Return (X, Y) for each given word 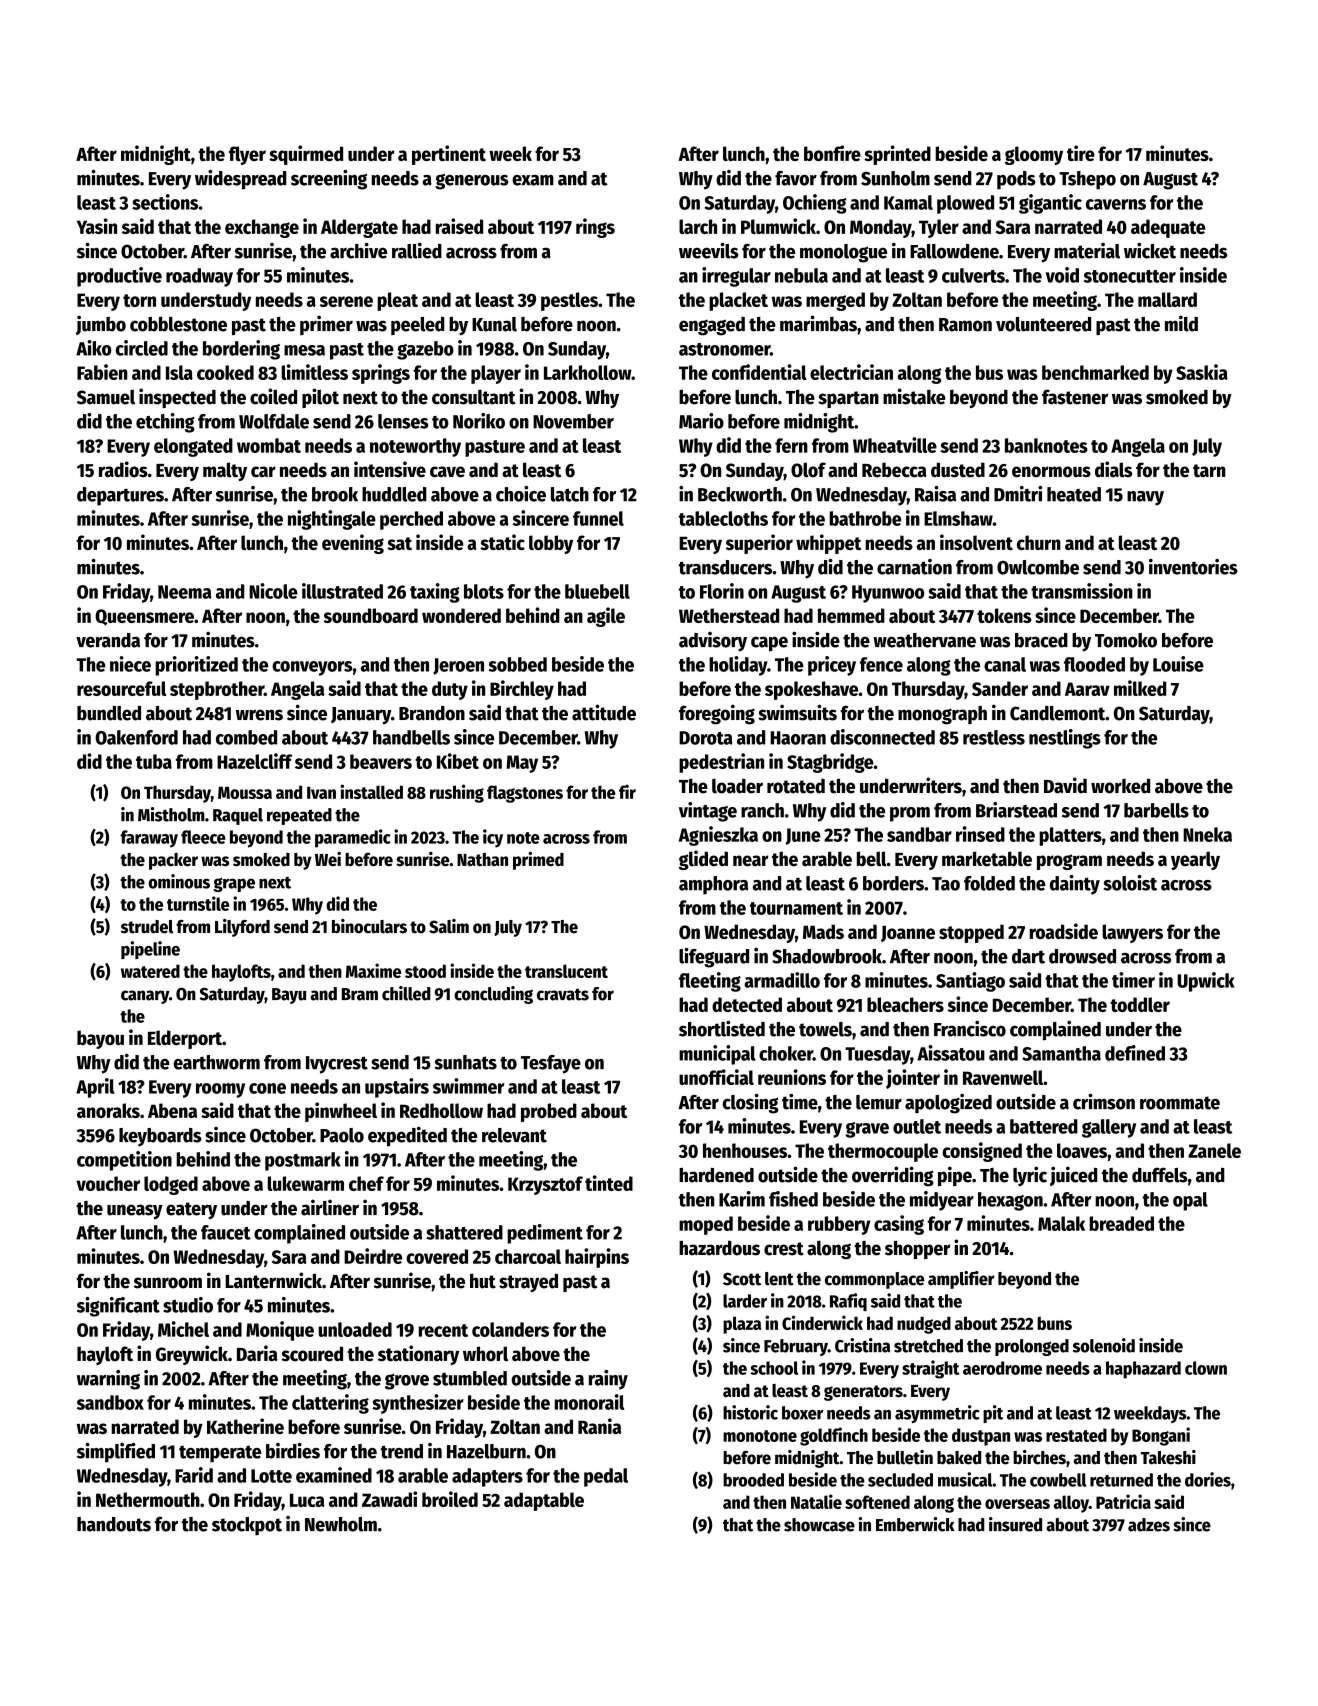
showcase (819, 1525)
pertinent (449, 155)
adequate (1168, 228)
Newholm (341, 1524)
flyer (247, 155)
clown (1206, 1368)
